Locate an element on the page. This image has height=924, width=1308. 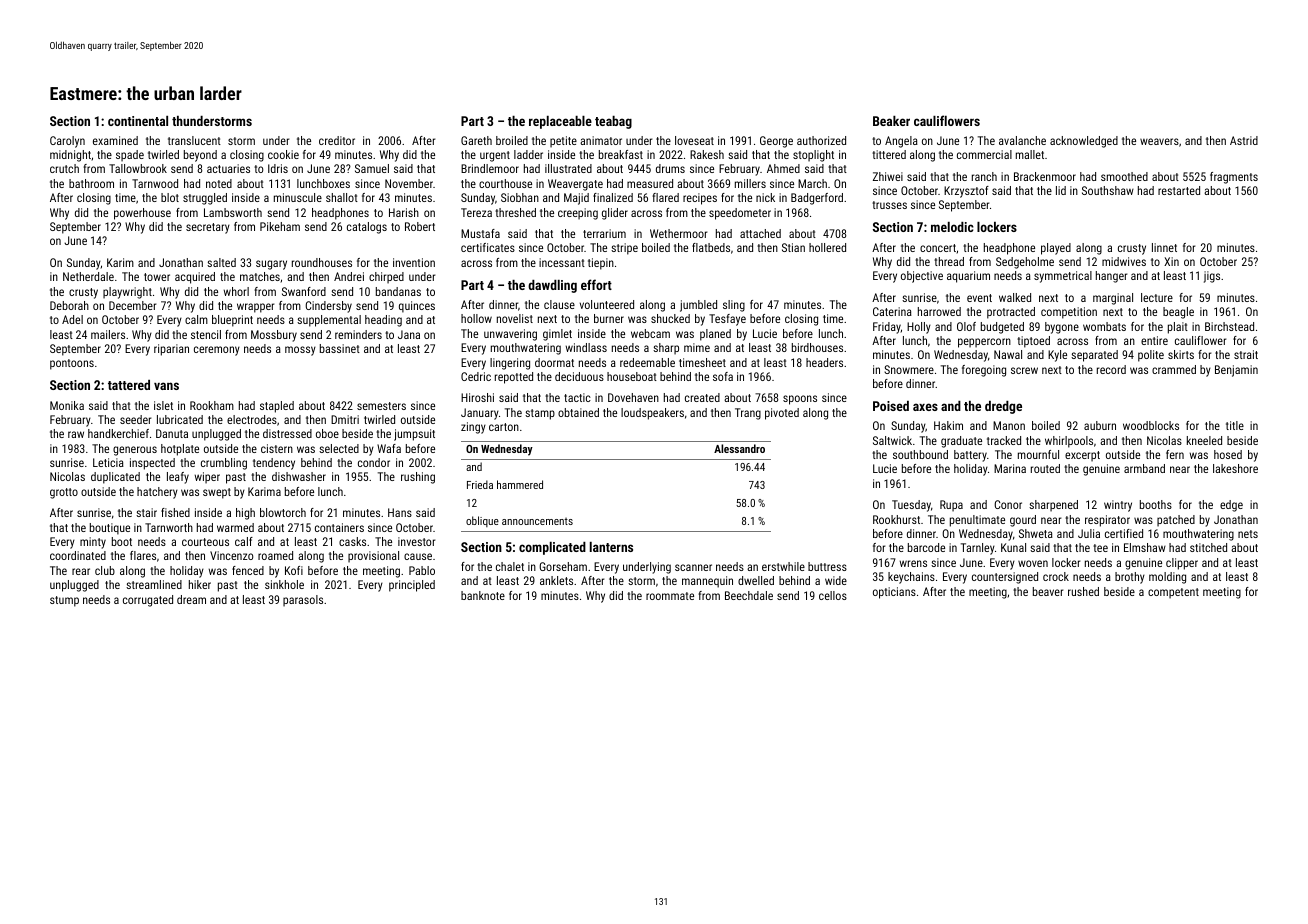
mailers is located at coordinates (108, 334).
